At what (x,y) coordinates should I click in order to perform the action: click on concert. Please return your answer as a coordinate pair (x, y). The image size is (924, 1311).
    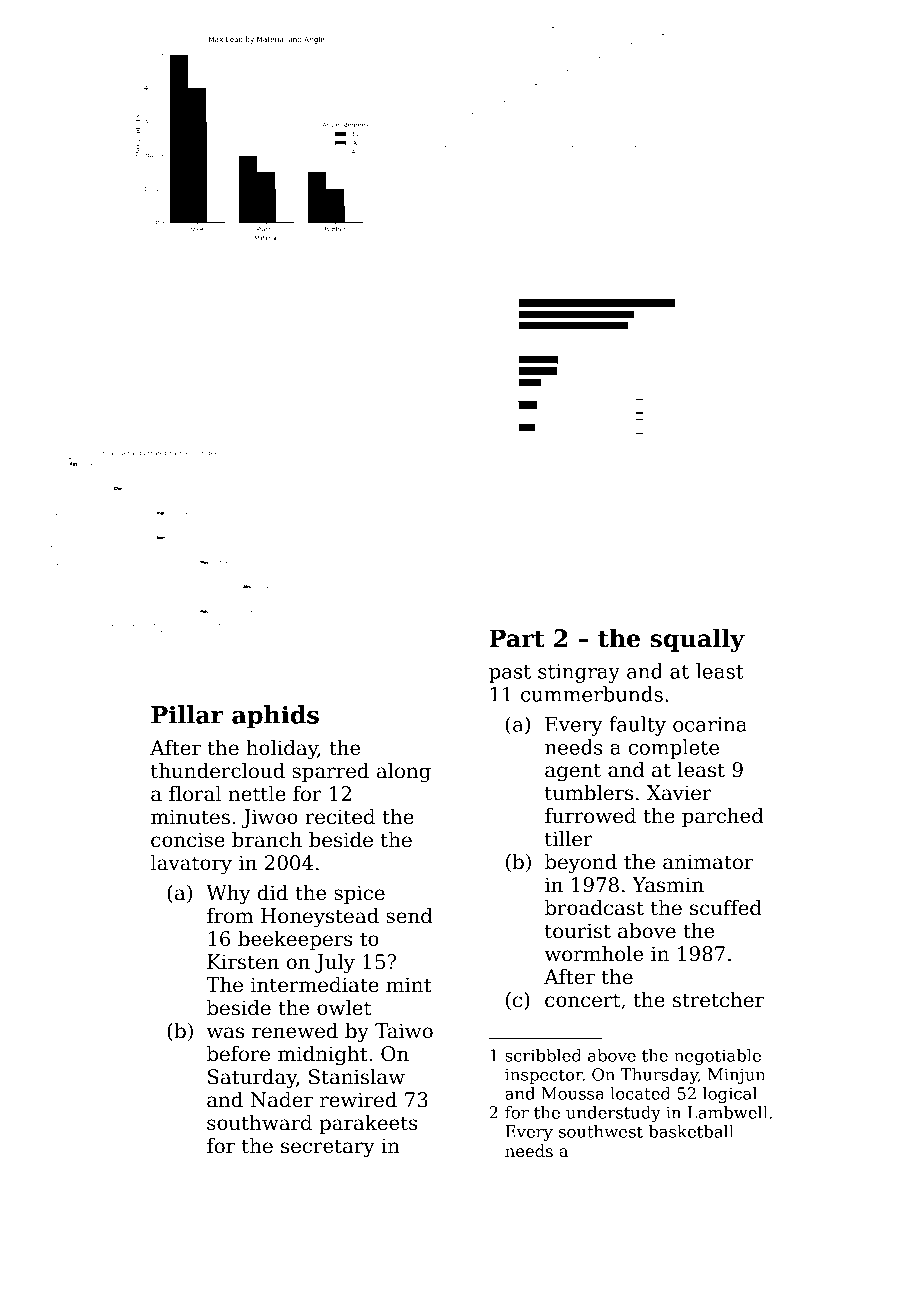
    Looking at the image, I should click on (582, 1000).
